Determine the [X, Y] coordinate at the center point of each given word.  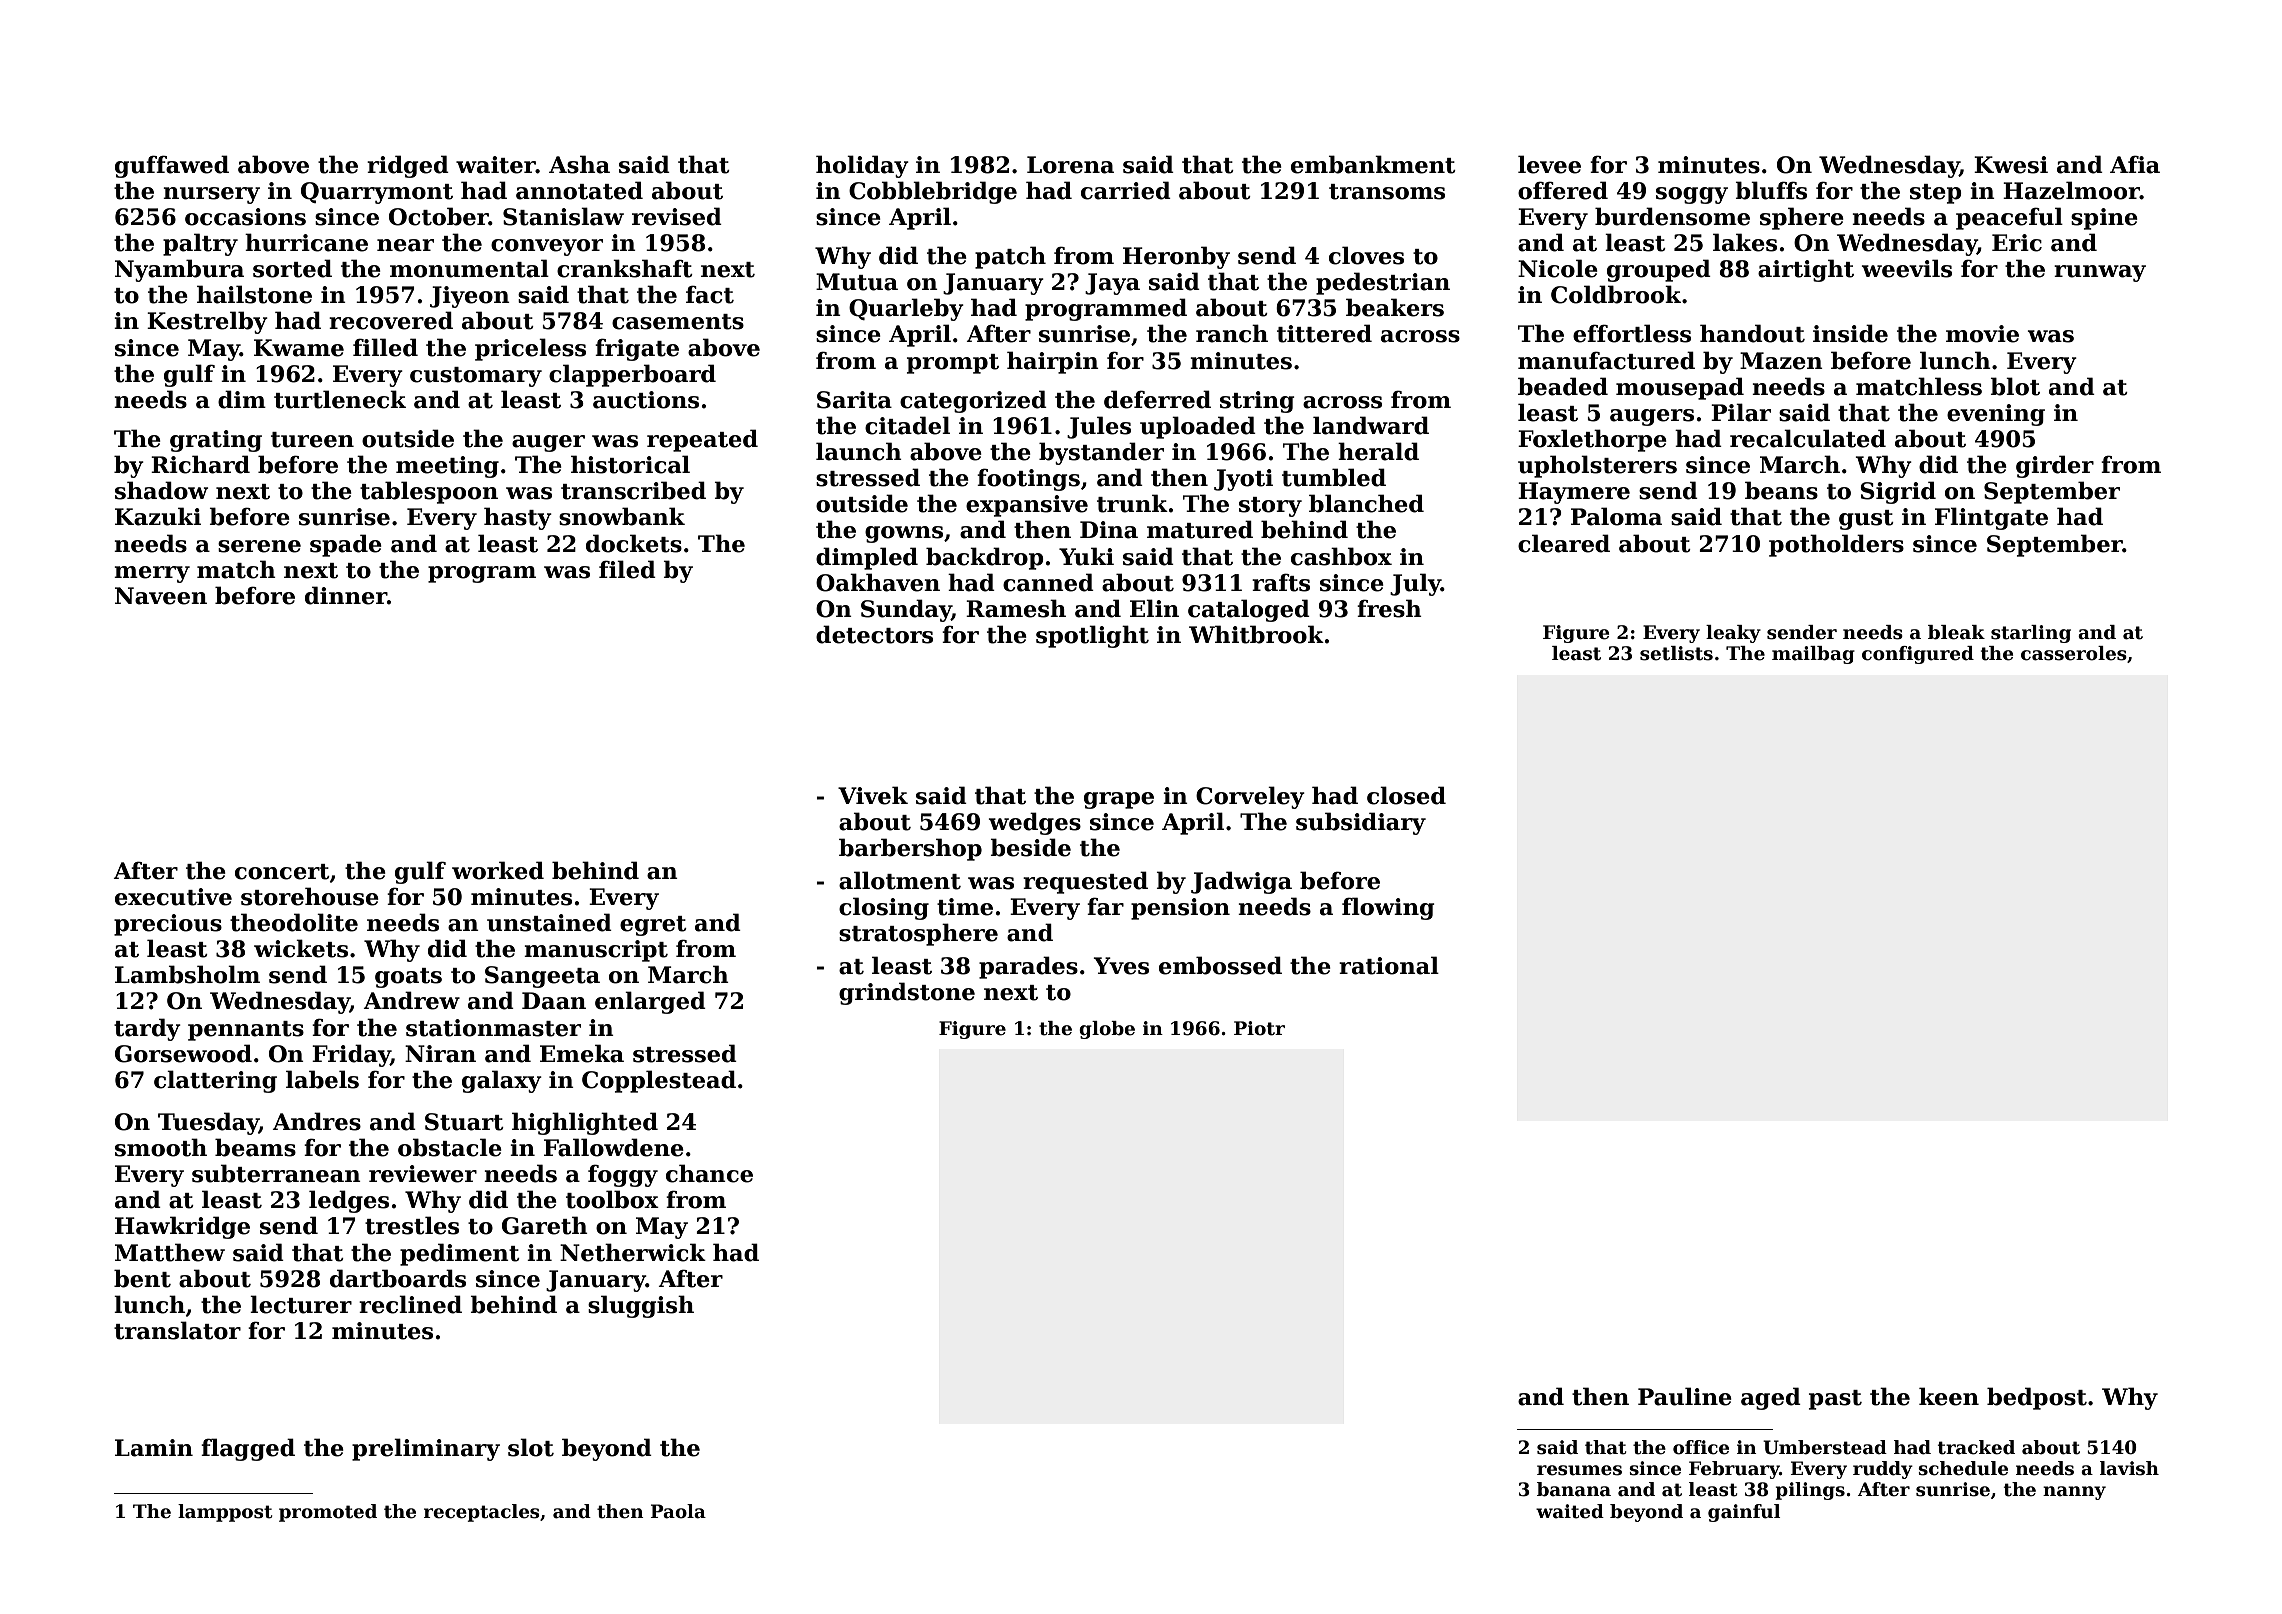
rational [1389, 965]
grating [216, 441]
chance [709, 1173]
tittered [1324, 333]
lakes [1745, 242]
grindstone [907, 993]
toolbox [612, 1199]
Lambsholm [187, 974]
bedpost [2037, 1398]
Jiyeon [470, 297]
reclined [410, 1304]
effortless [1632, 333]
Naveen [161, 596]
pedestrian [1383, 283]
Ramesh [1016, 608]
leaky [1733, 634]
